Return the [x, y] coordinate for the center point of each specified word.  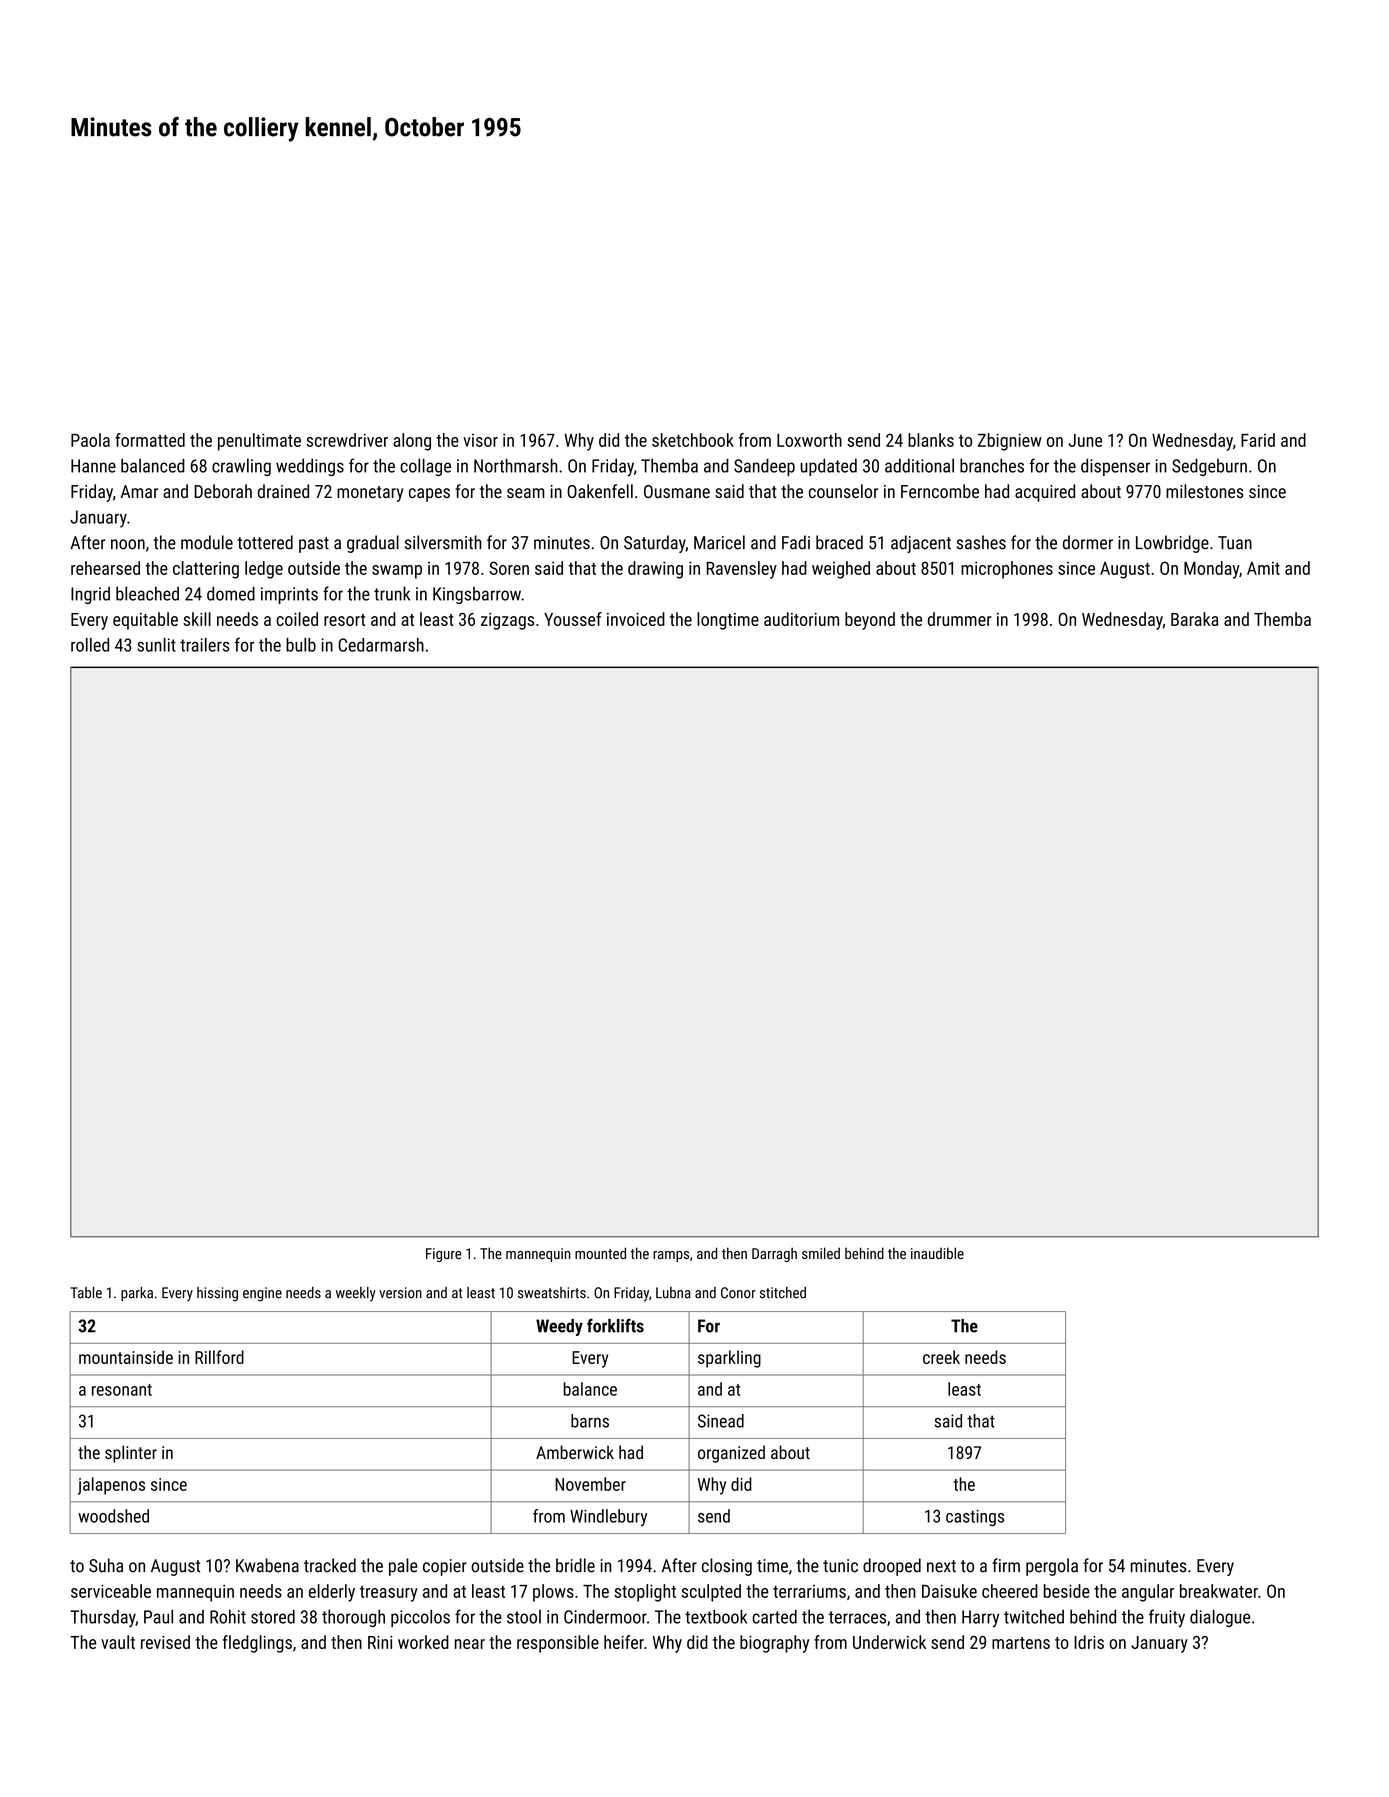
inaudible [937, 1253]
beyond [870, 621]
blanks [931, 440]
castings [975, 1517]
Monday [1211, 570]
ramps [671, 1256]
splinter [131, 1454]
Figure [444, 1255]
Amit [1263, 568]
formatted [150, 440]
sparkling [729, 1359]
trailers [205, 645]
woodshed [113, 1516]
